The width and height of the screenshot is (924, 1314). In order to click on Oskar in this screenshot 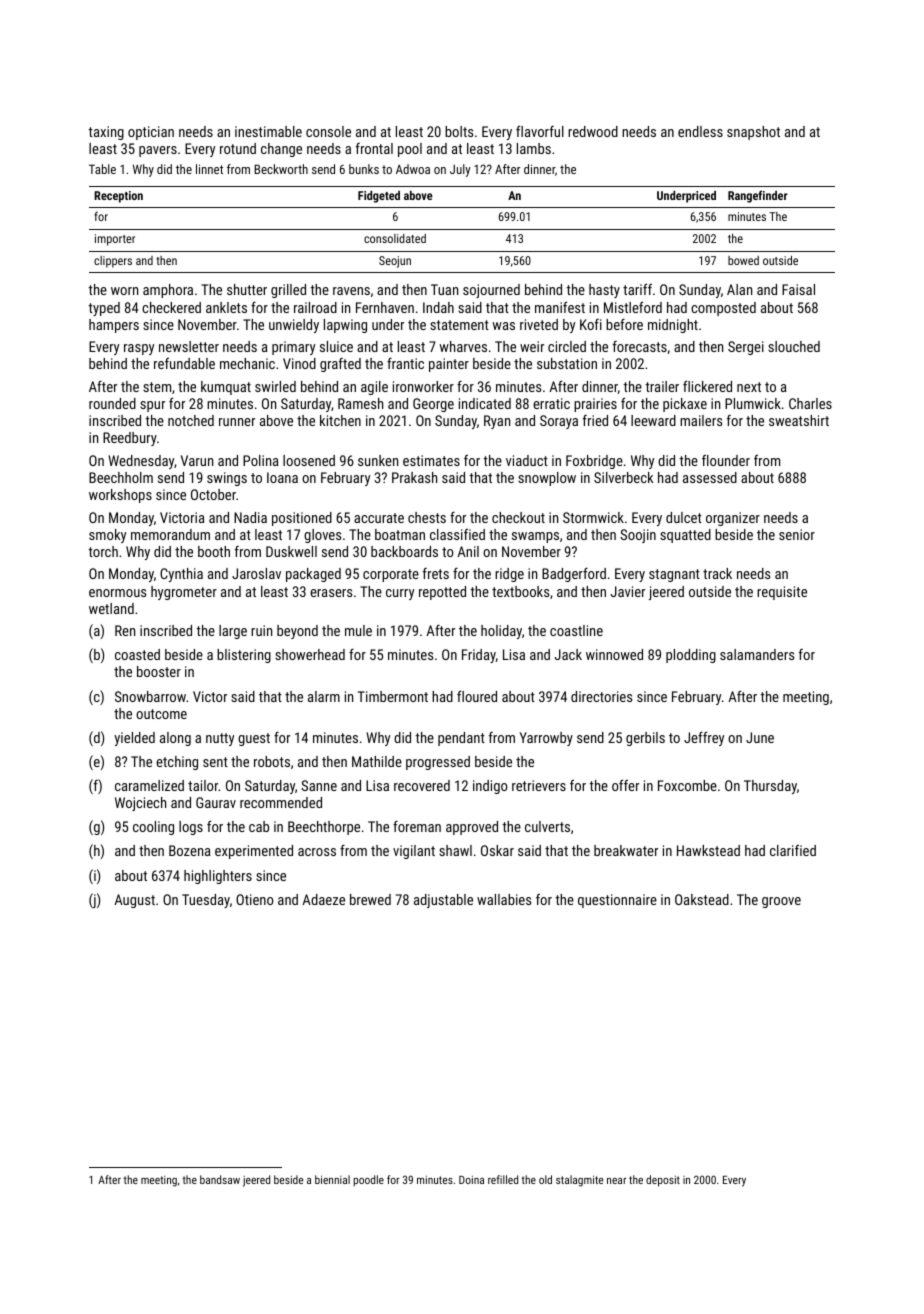, I will do `click(497, 850)`.
